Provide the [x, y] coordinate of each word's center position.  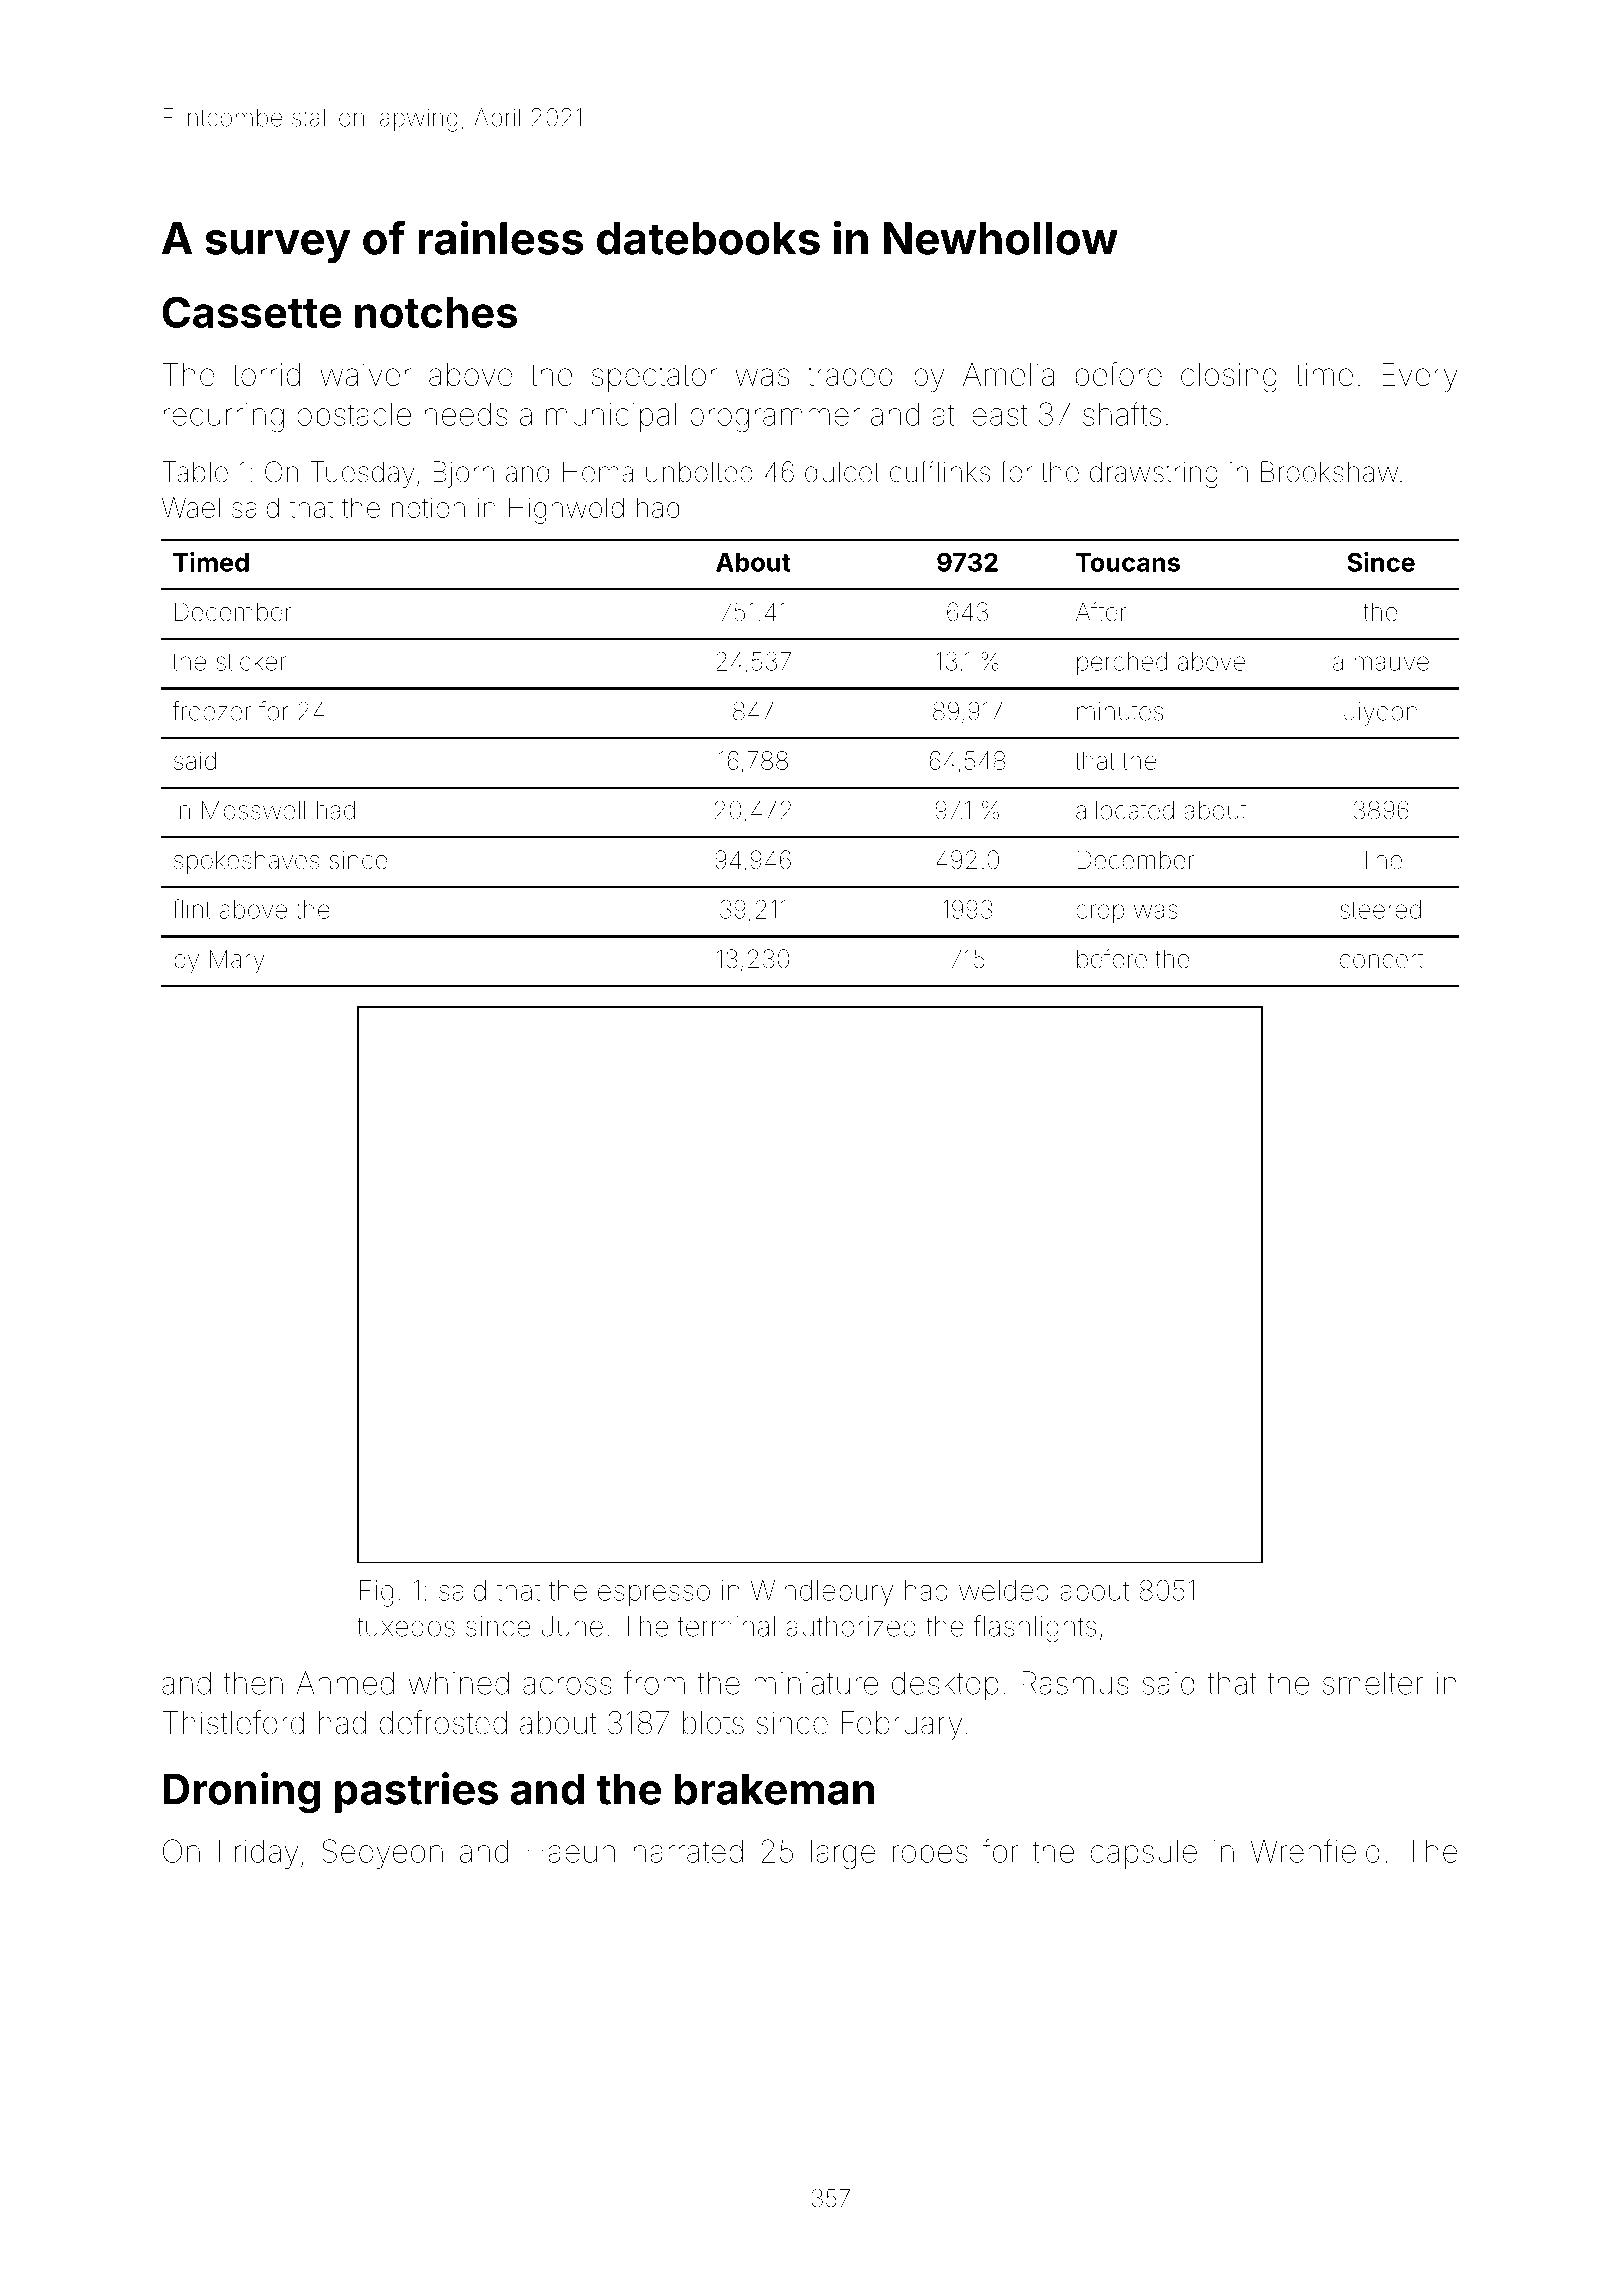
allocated [1125, 810]
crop [1100, 914]
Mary [237, 961]
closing [1229, 378]
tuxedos [406, 1626]
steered [1380, 909]
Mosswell [253, 810]
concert [1381, 960]
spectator [654, 378]
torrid [266, 374]
